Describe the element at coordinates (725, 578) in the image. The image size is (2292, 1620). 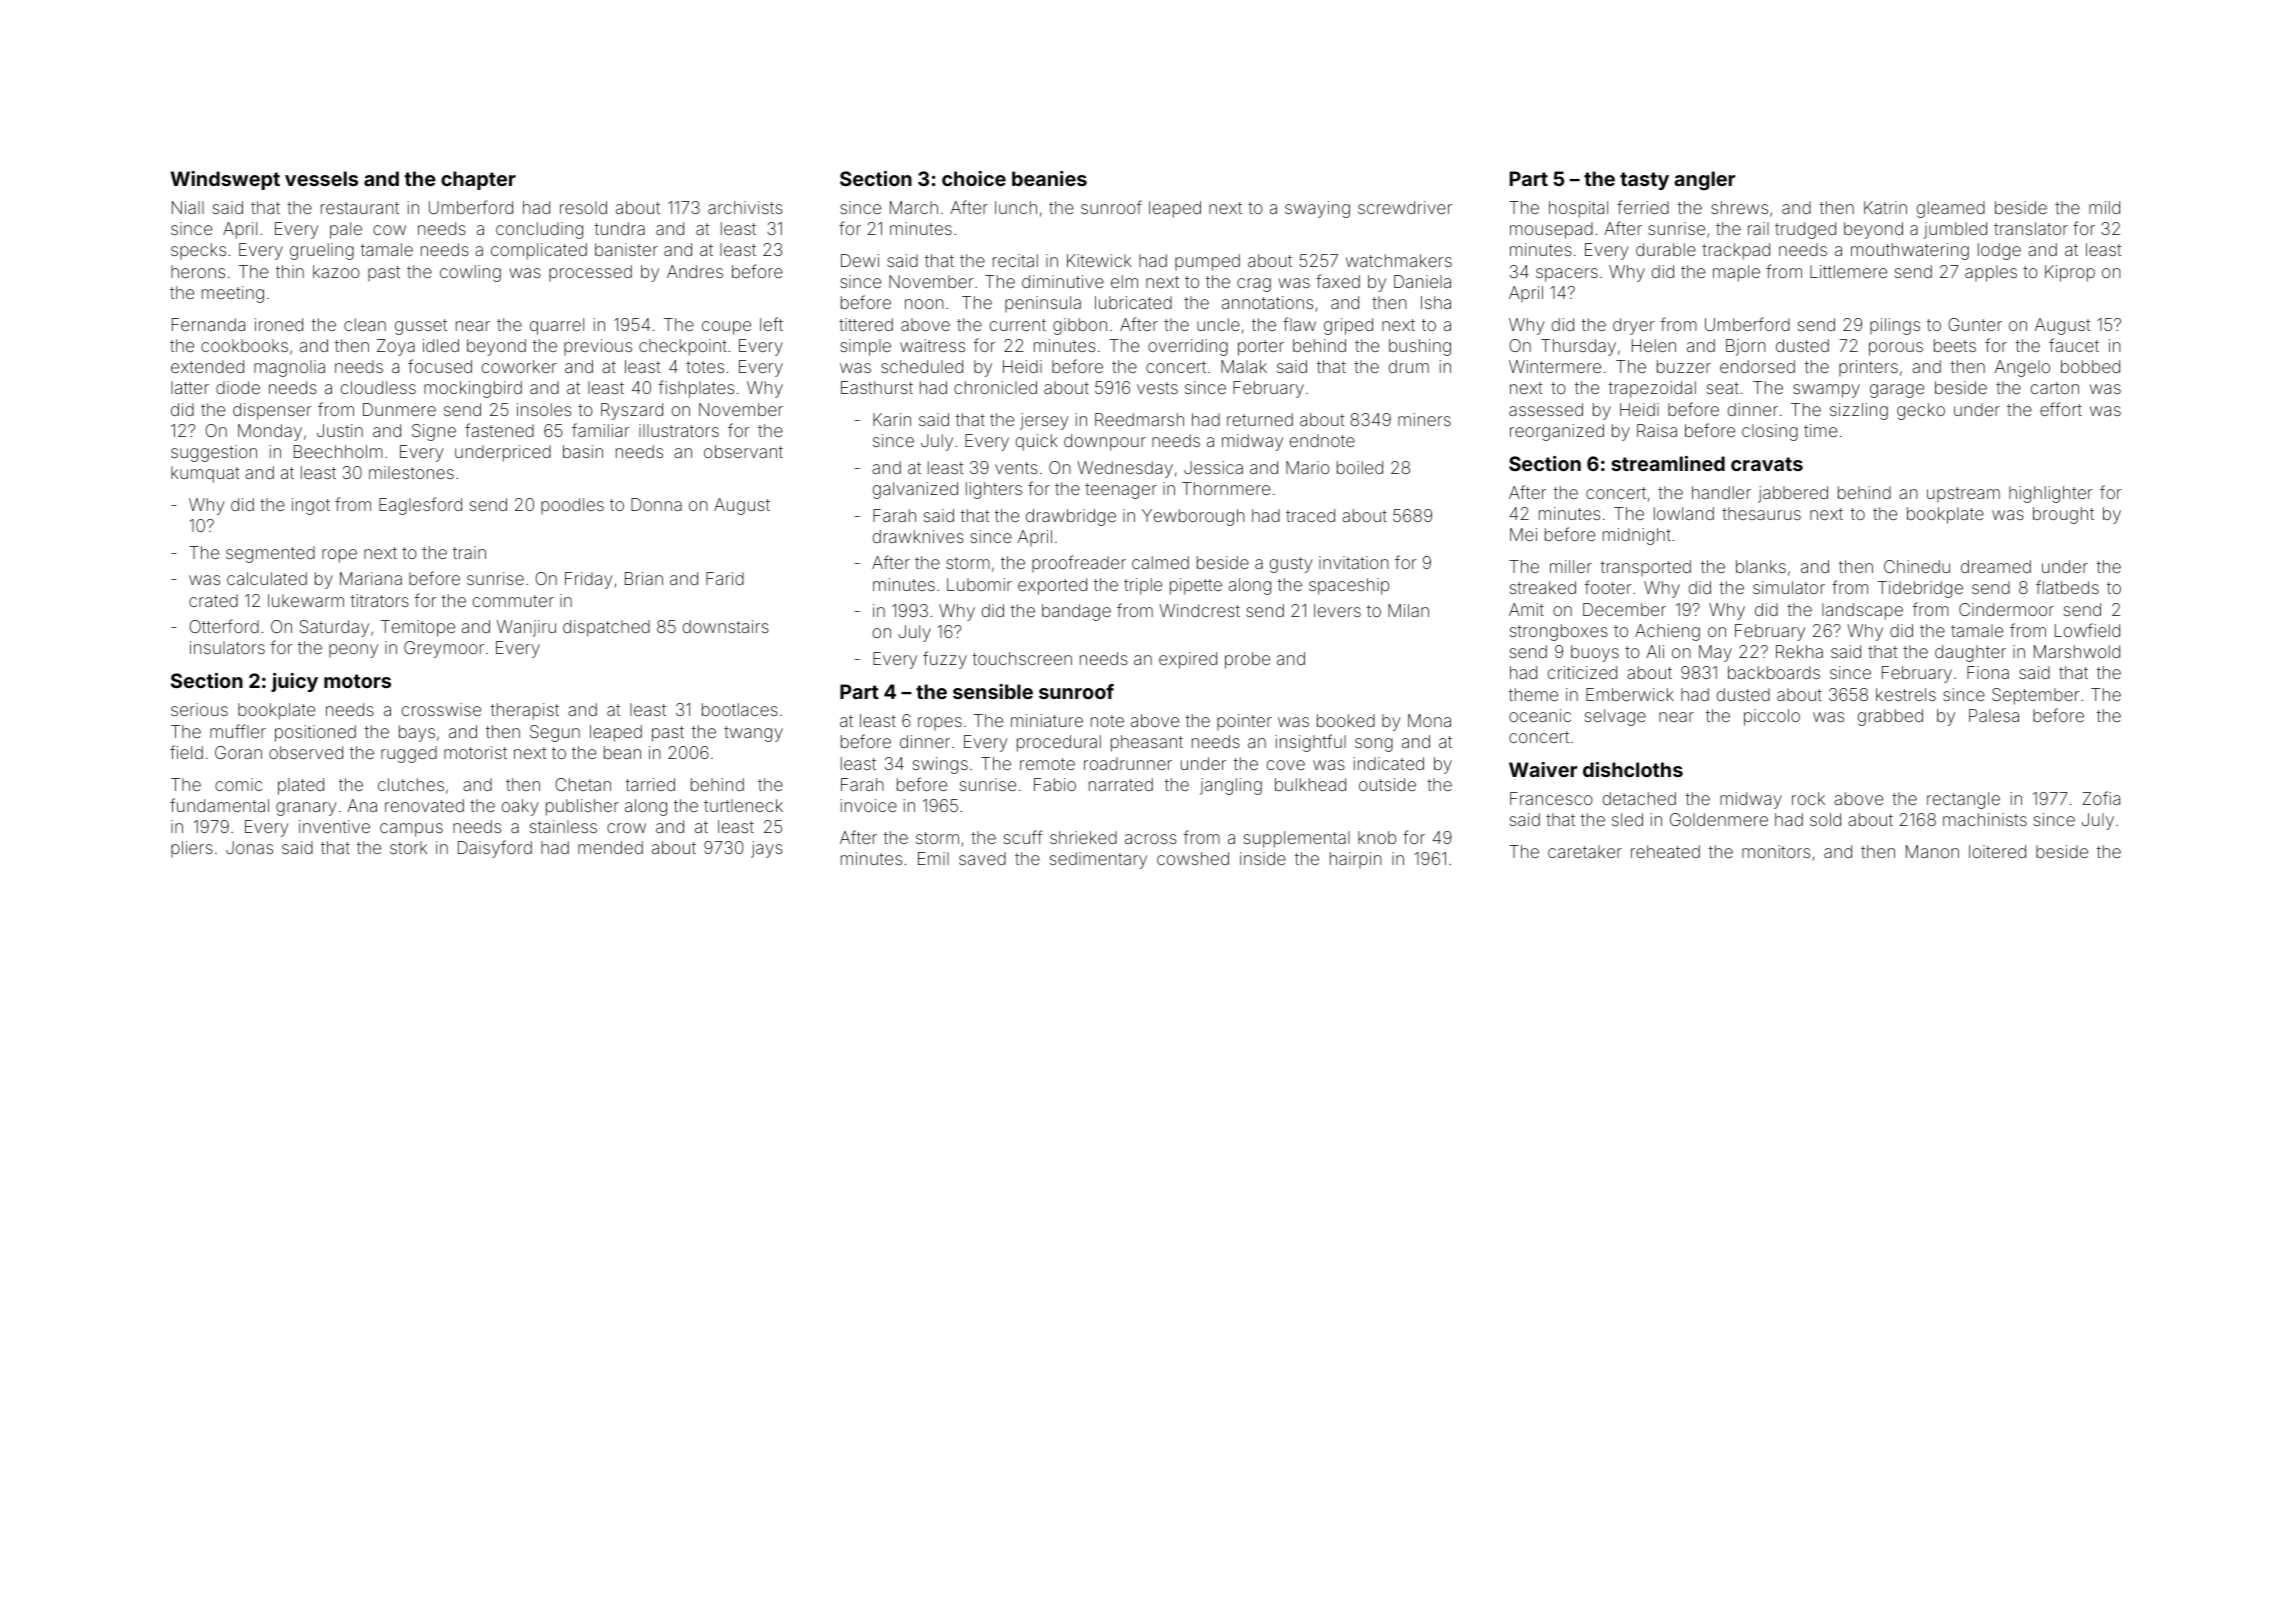
I see `Farid` at that location.
